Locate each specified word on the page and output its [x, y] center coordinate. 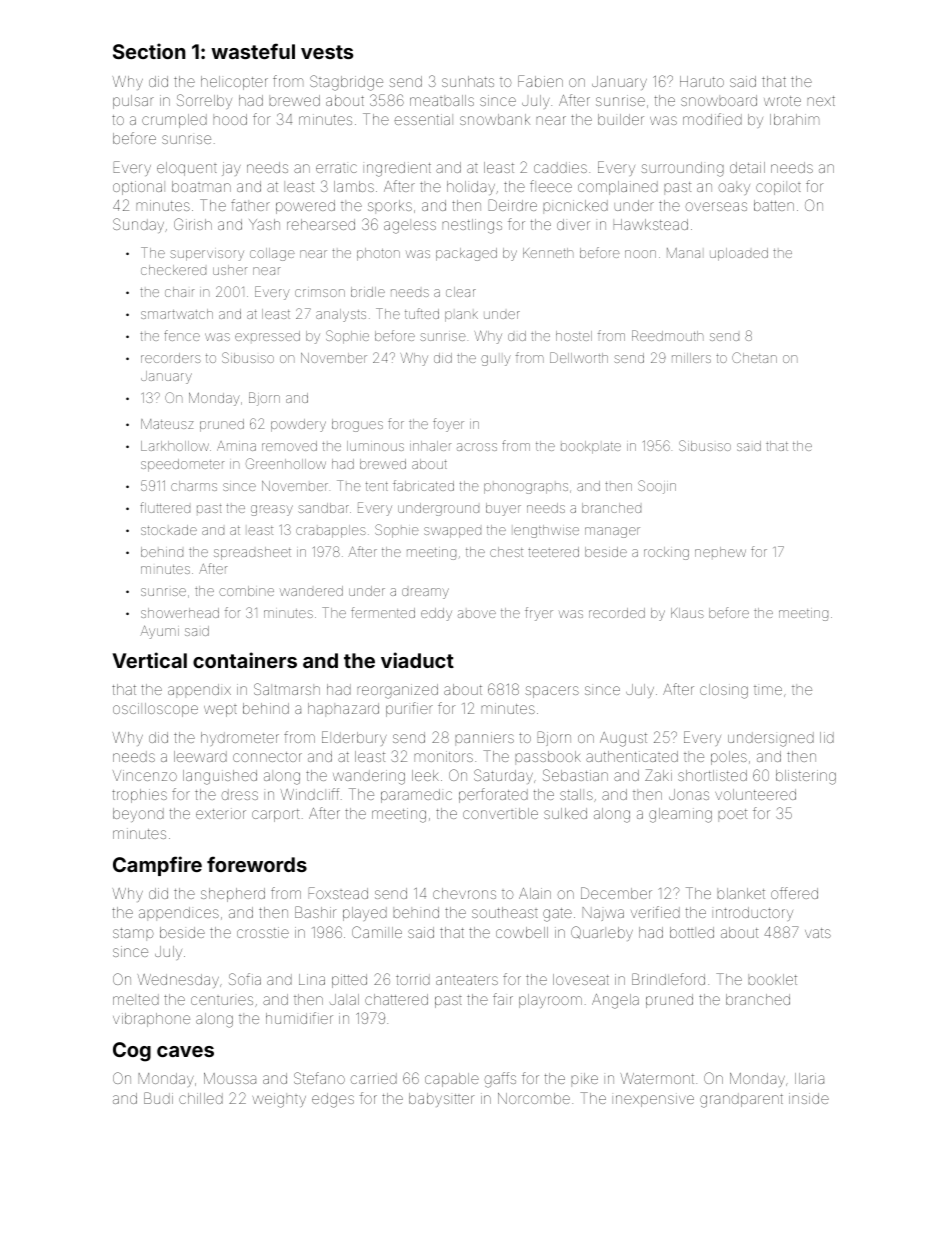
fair [503, 999]
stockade [169, 530]
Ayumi [159, 632]
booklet [772, 979]
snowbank [495, 119]
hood [230, 119]
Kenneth [548, 253]
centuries [222, 1000]
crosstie [263, 932]
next [821, 101]
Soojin [657, 487]
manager [612, 532]
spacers [552, 692]
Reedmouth [667, 335]
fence [182, 335]
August [623, 739]
